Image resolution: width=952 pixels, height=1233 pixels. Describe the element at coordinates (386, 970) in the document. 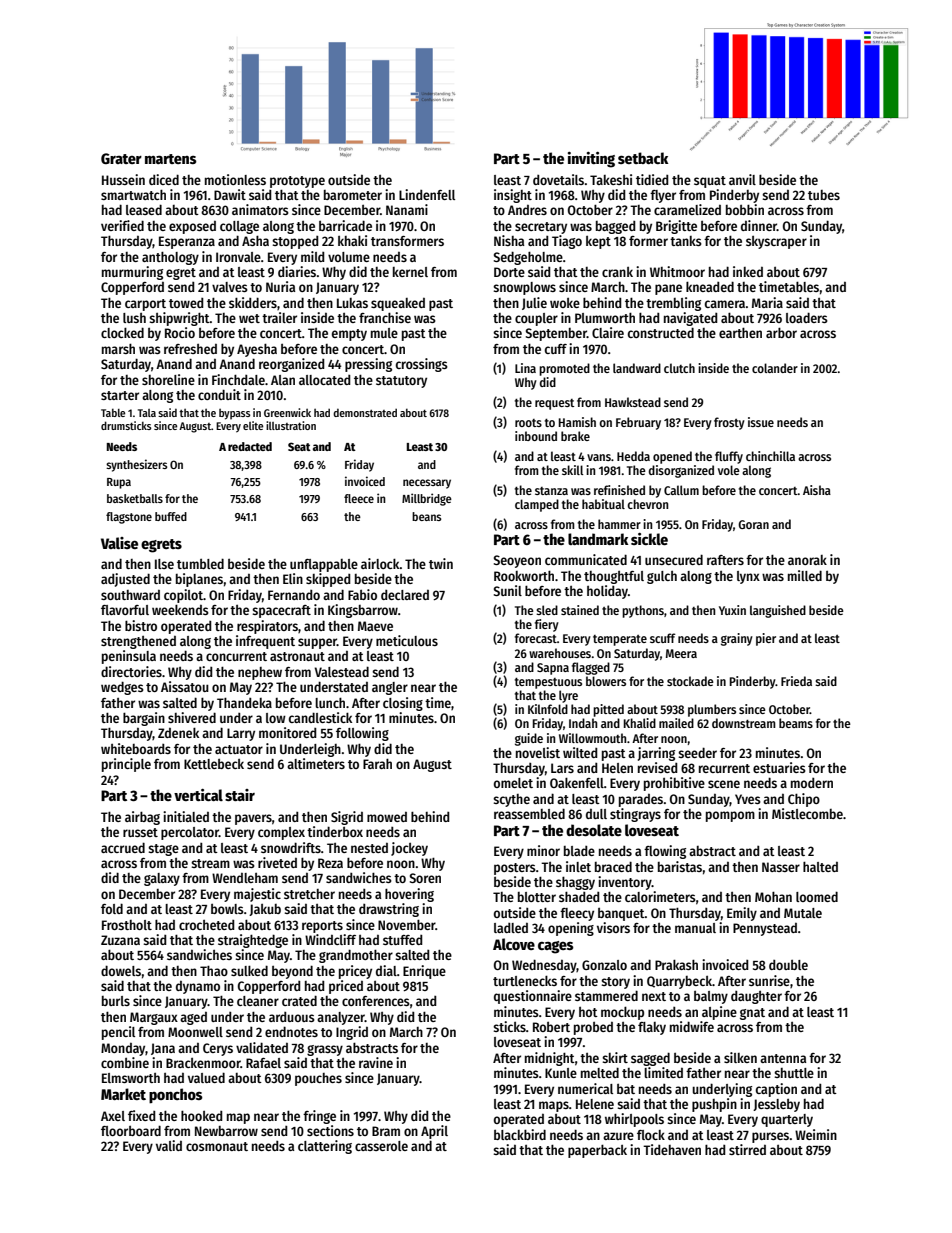

I see `dial` at that location.
